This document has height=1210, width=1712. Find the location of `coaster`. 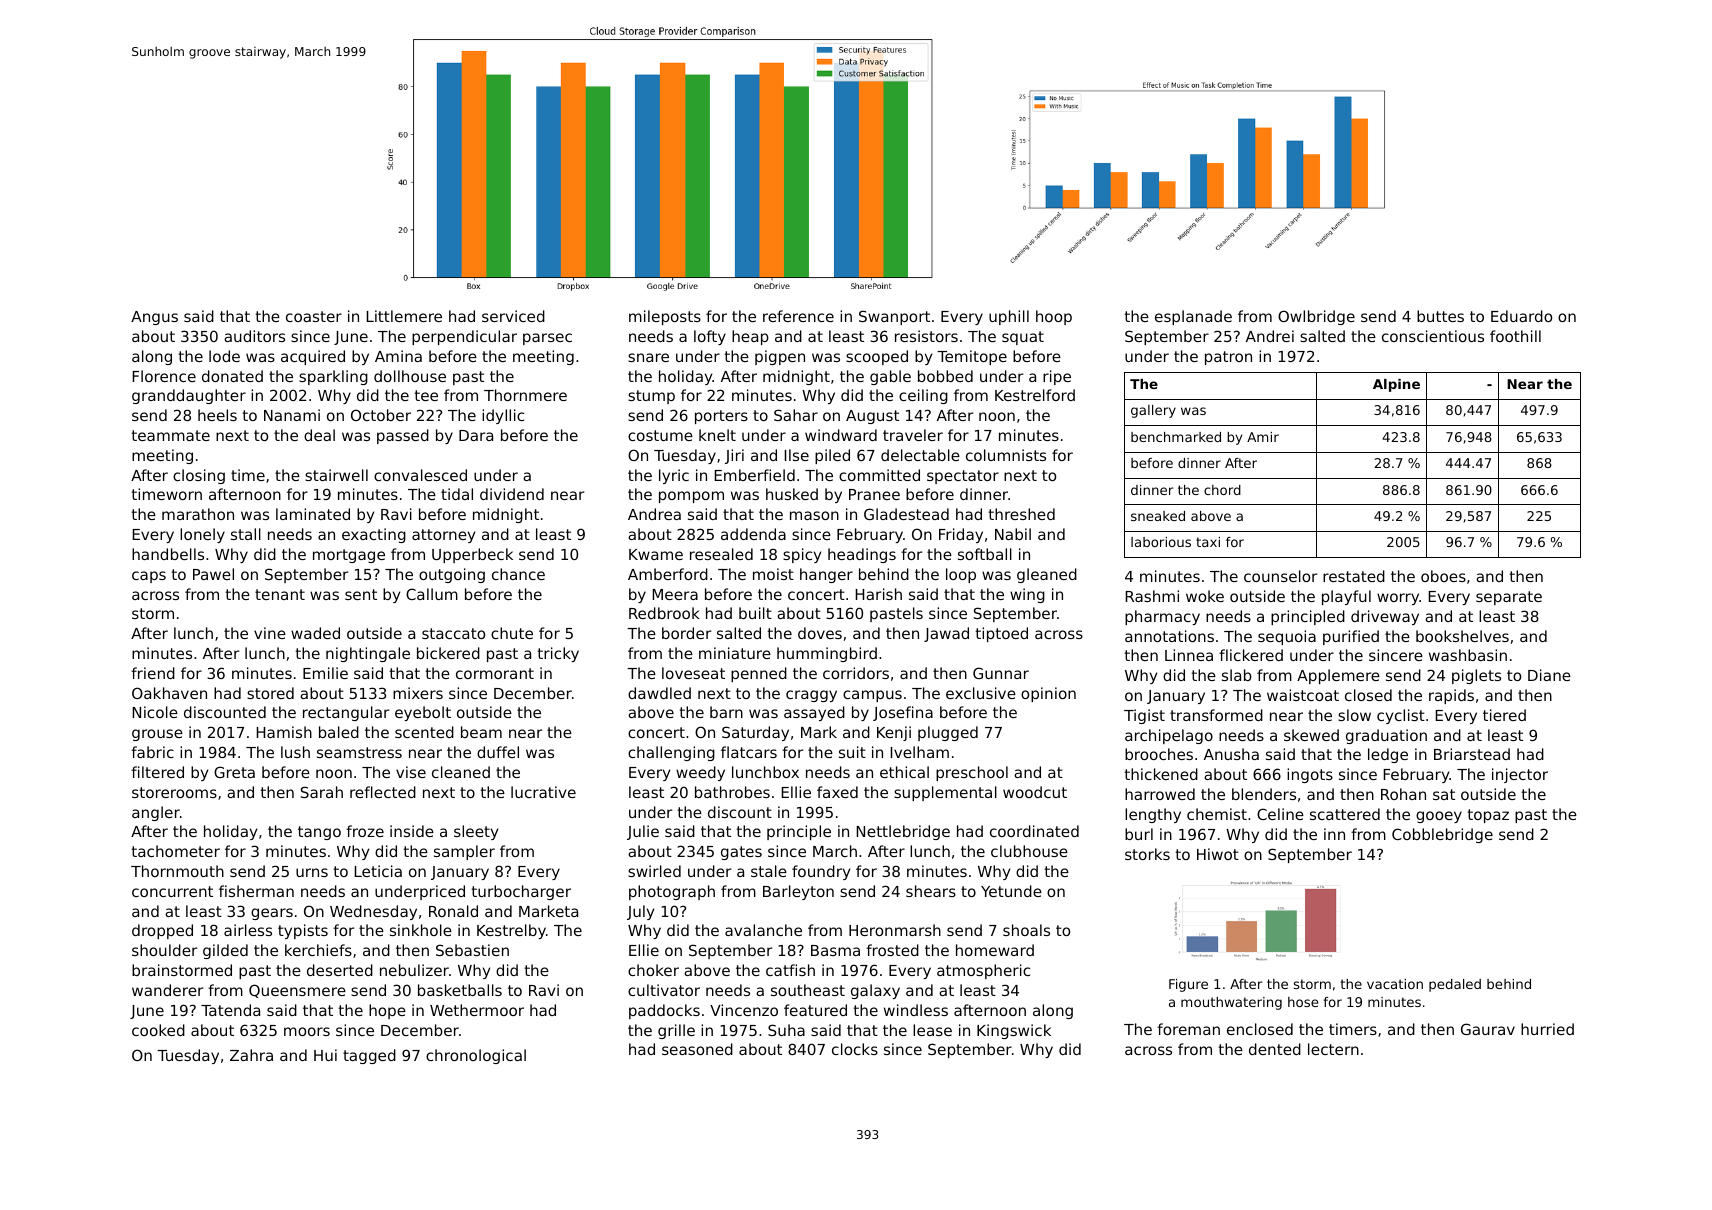

coaster is located at coordinates (314, 316).
